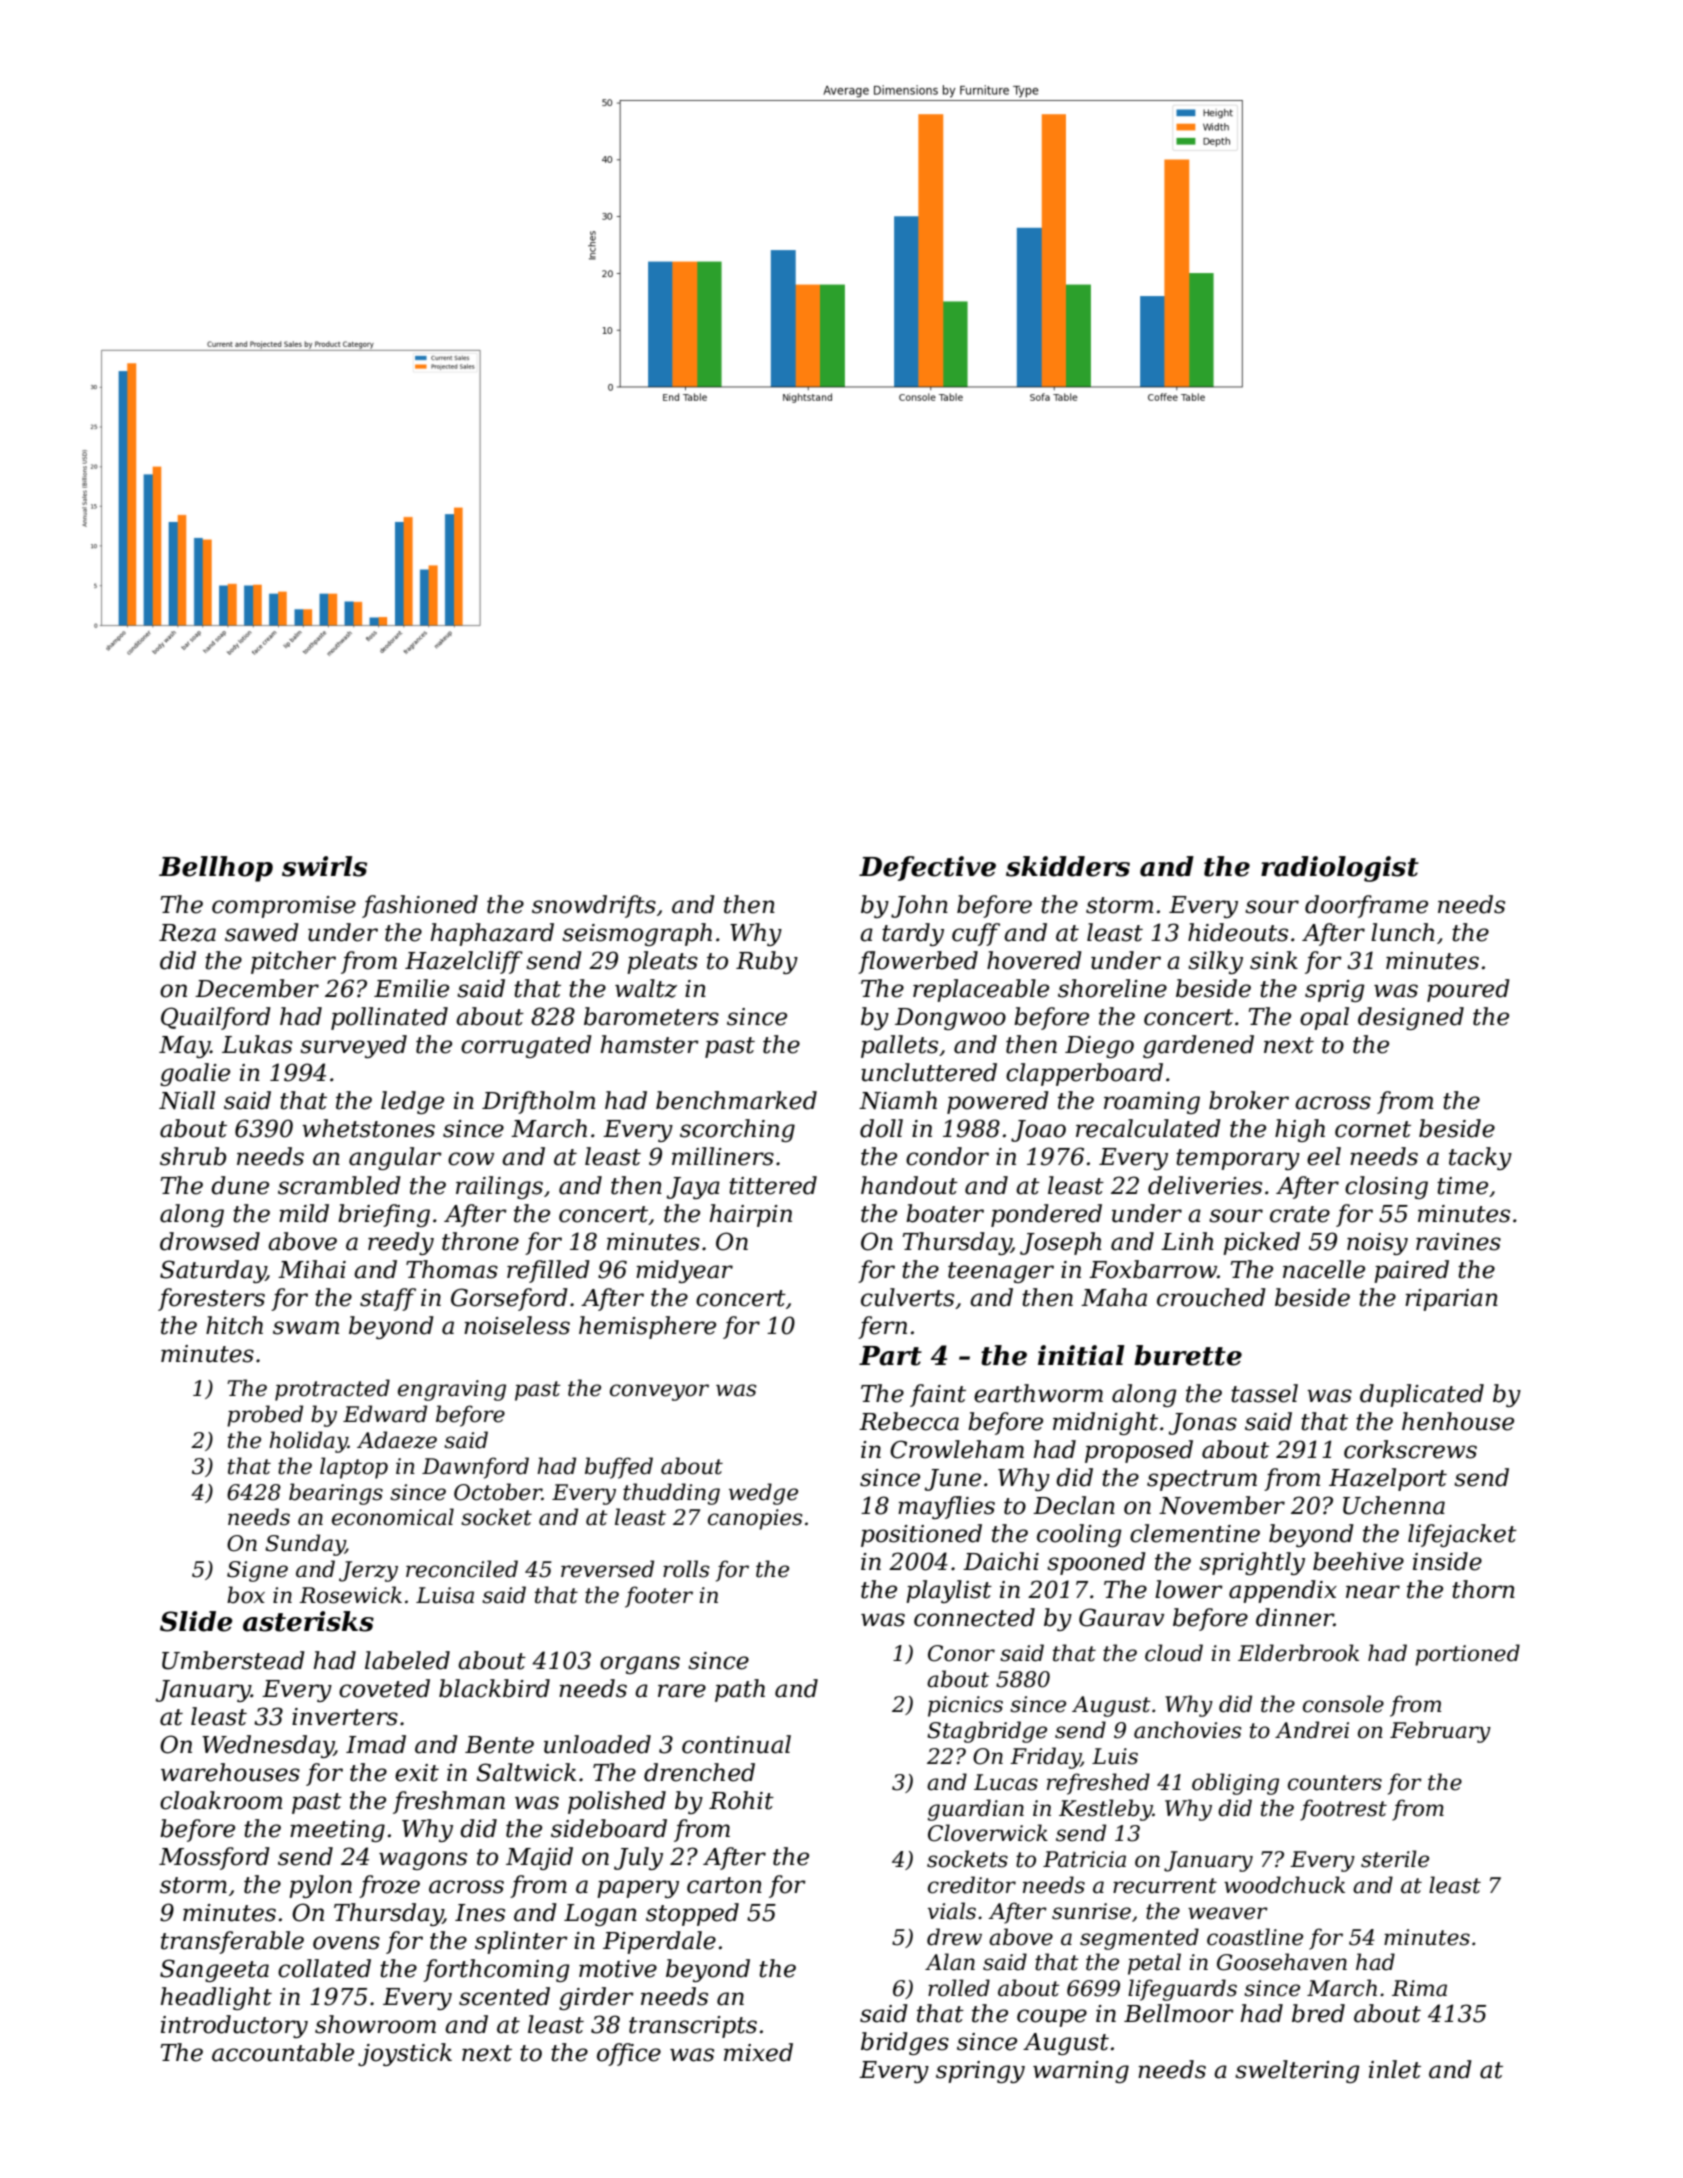 The width and height of the page is (1683, 2178). What do you see at coordinates (452, 1390) in the page?
I see `engraving` at bounding box center [452, 1390].
